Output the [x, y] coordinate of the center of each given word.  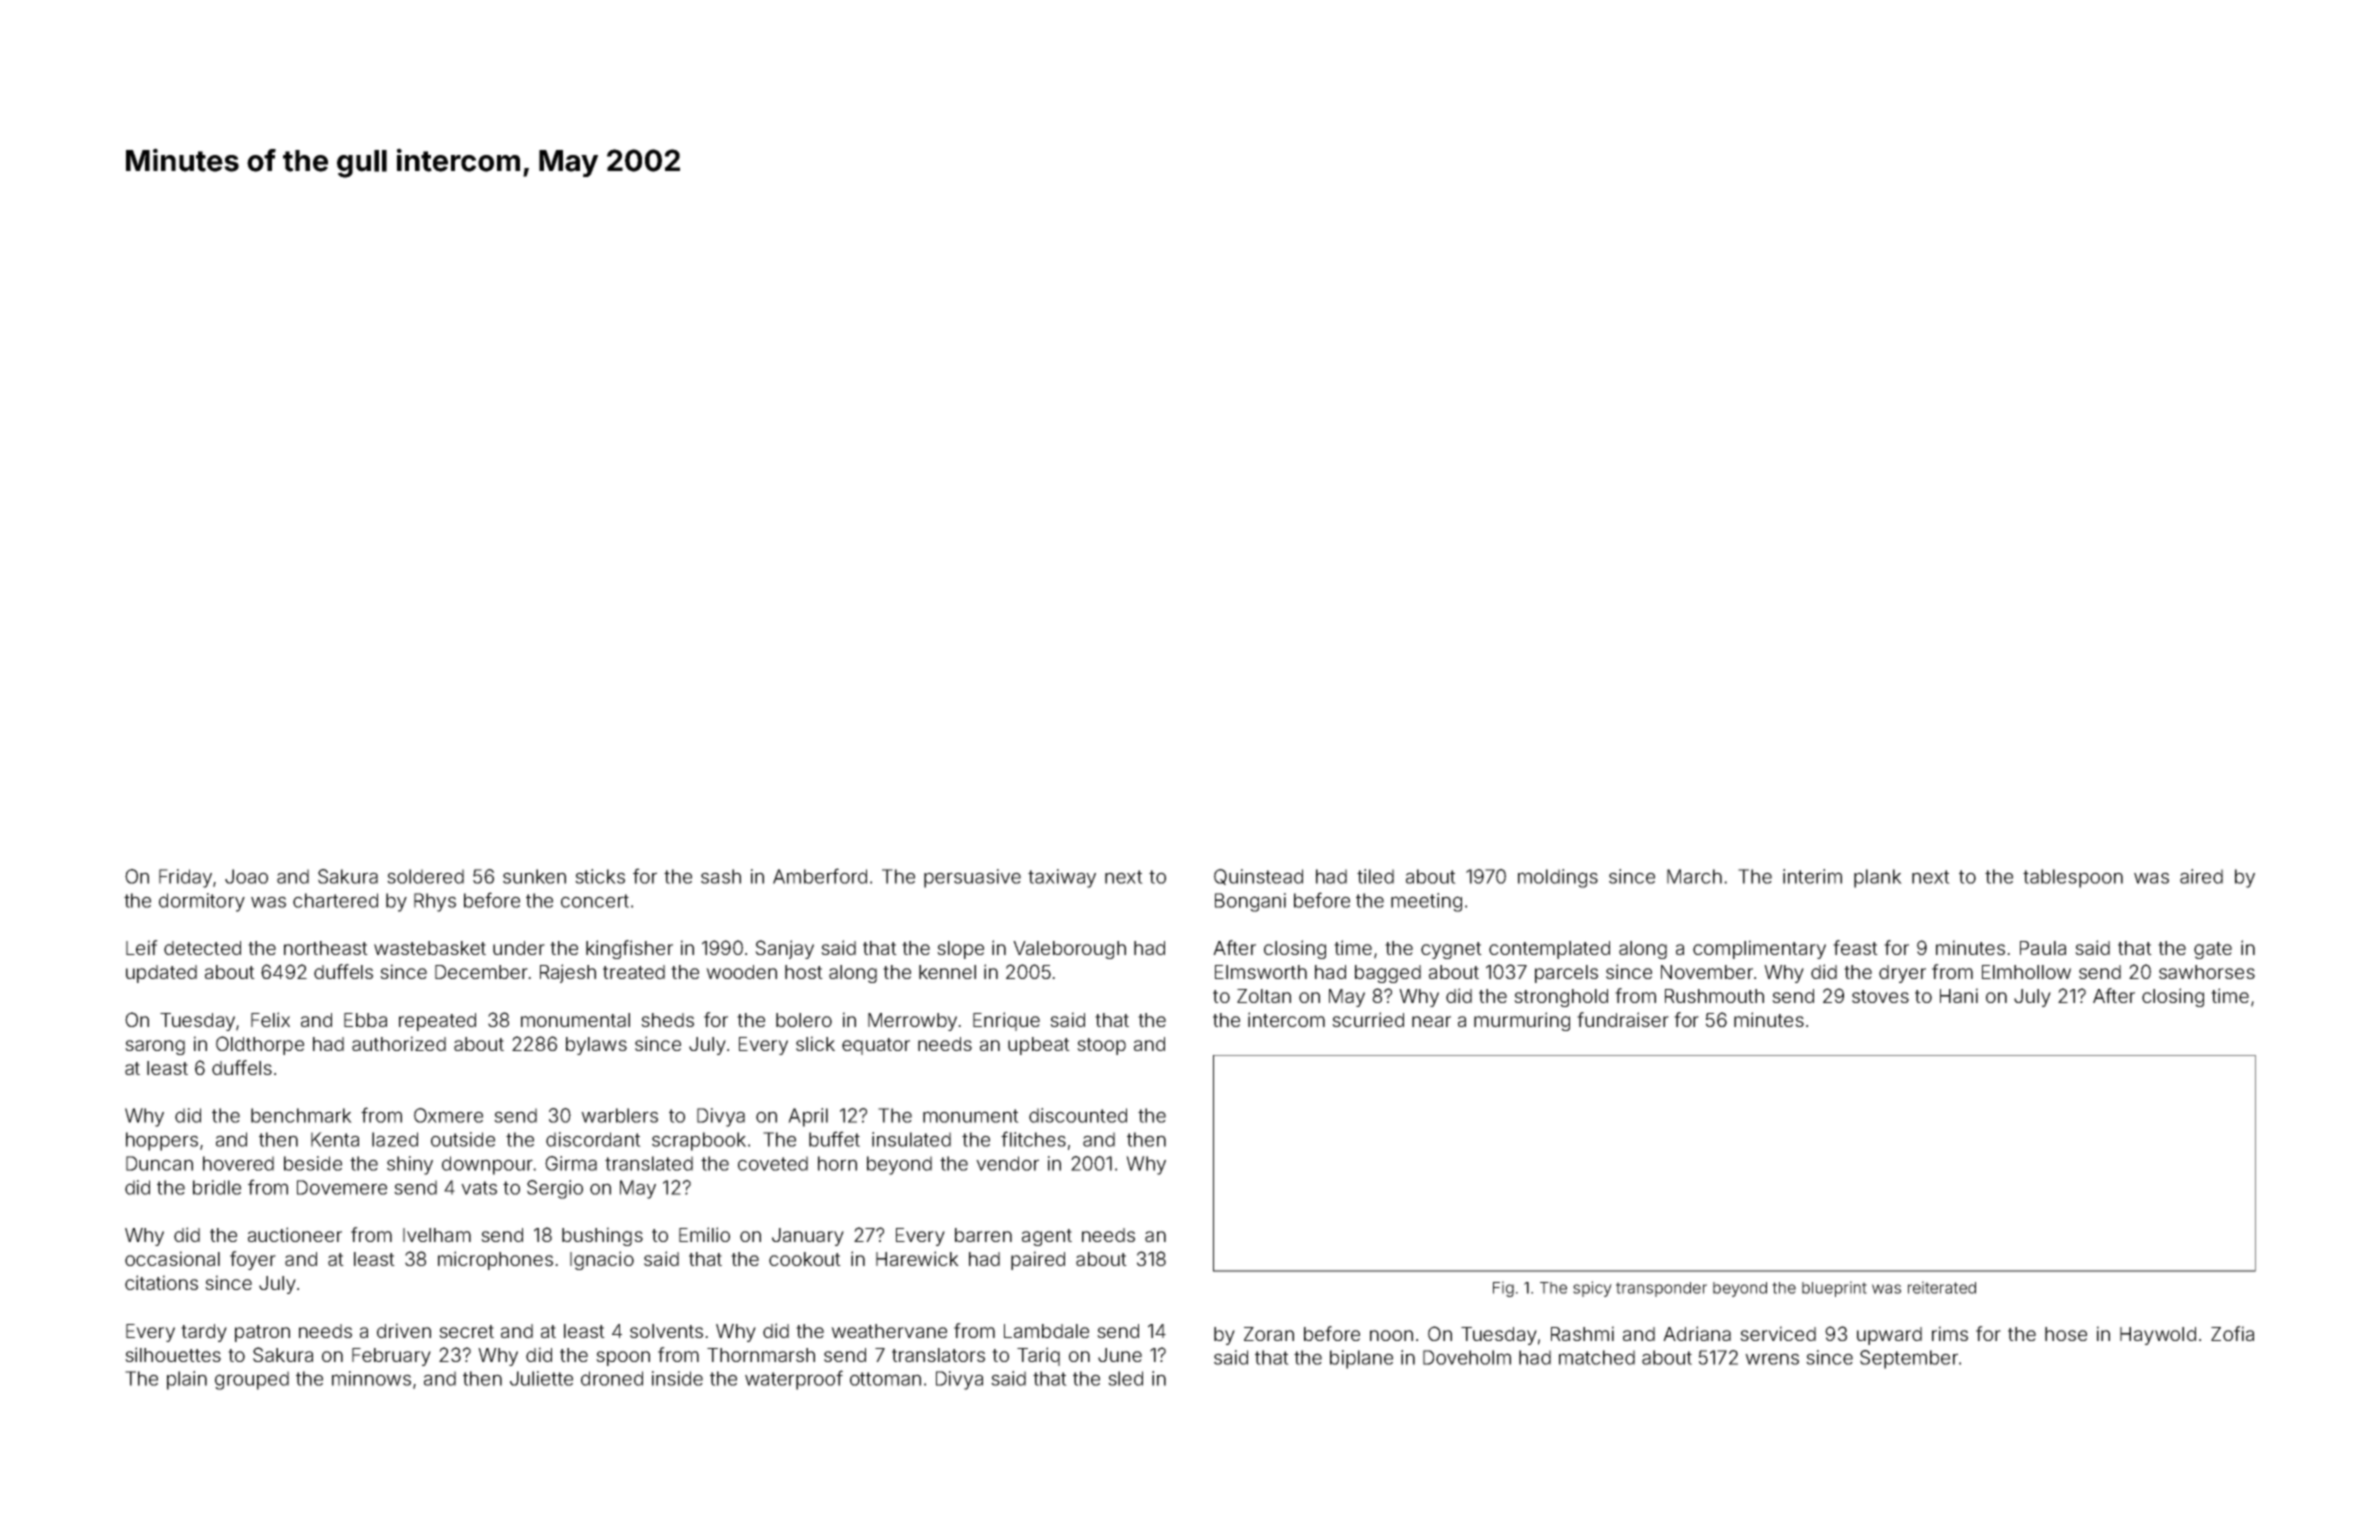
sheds [667, 1020]
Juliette [541, 1378]
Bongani [1250, 902]
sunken [534, 876]
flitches [1033, 1139]
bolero [804, 1020]
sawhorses [2207, 972]
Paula [2043, 948]
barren [983, 1235]
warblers [619, 1115]
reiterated [1942, 1287]
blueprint [1834, 1289]
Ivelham [437, 1235]
